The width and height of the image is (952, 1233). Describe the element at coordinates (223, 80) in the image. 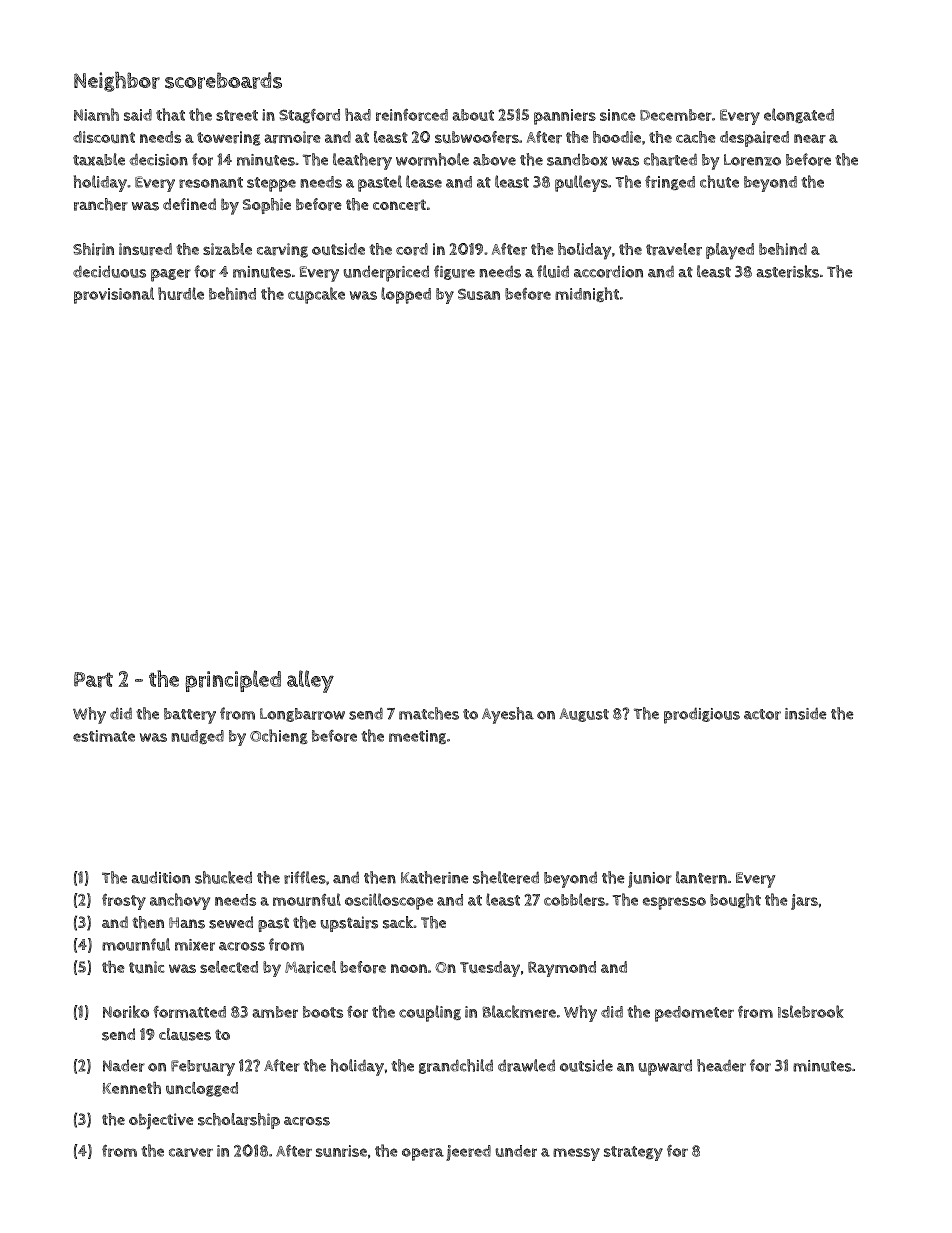

I see `scoreboards` at that location.
